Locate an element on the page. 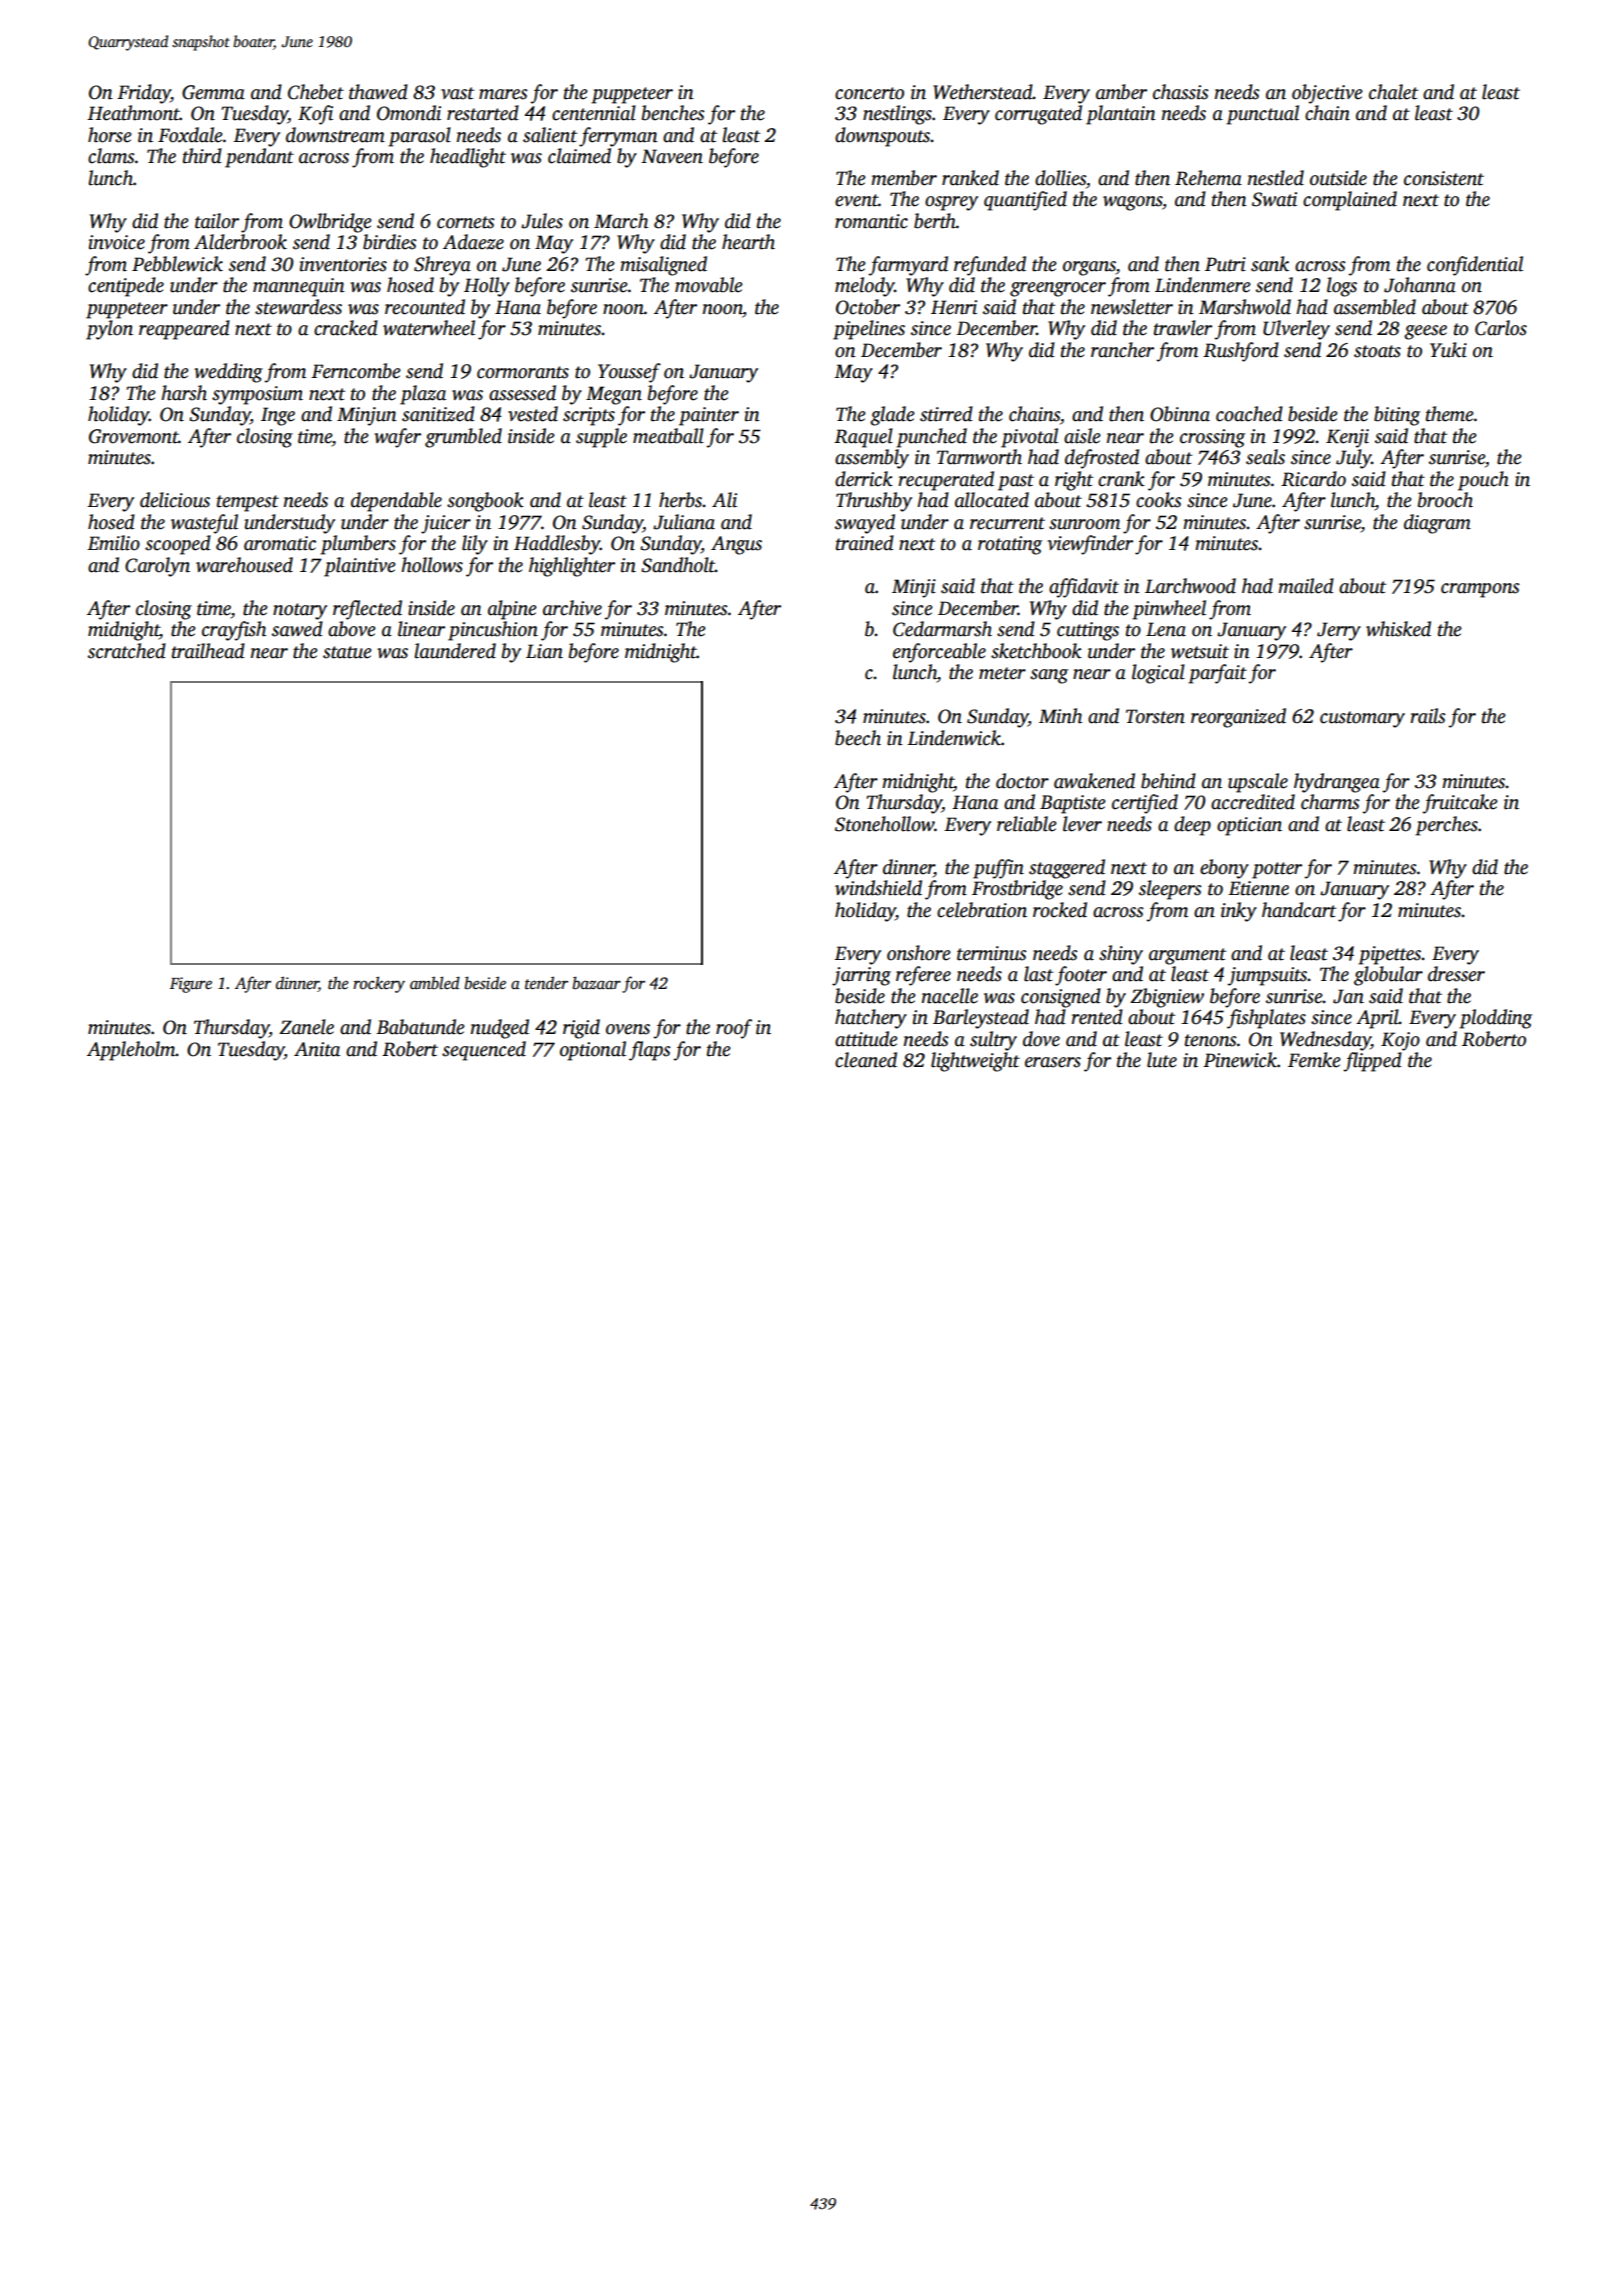 The width and height of the image is (1620, 2292). Zanele is located at coordinates (306, 1027).
